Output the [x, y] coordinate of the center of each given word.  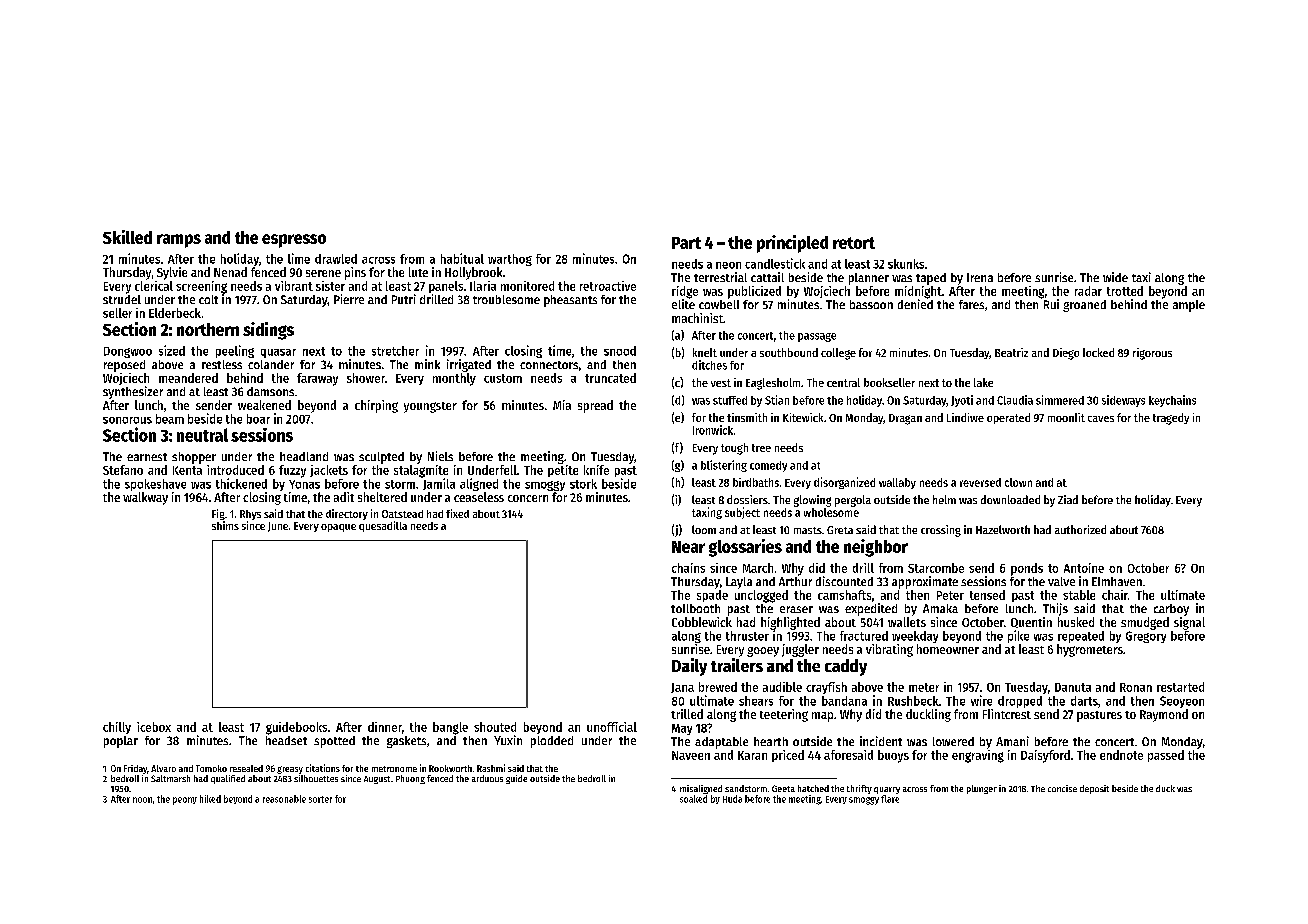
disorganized [844, 483]
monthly [454, 379]
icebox [154, 727]
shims [225, 525]
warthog [510, 260]
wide [1115, 277]
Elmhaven [1117, 581]
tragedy [1171, 419]
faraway [317, 379]
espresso [294, 241]
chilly [117, 728]
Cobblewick [702, 622]
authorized [1080, 529]
